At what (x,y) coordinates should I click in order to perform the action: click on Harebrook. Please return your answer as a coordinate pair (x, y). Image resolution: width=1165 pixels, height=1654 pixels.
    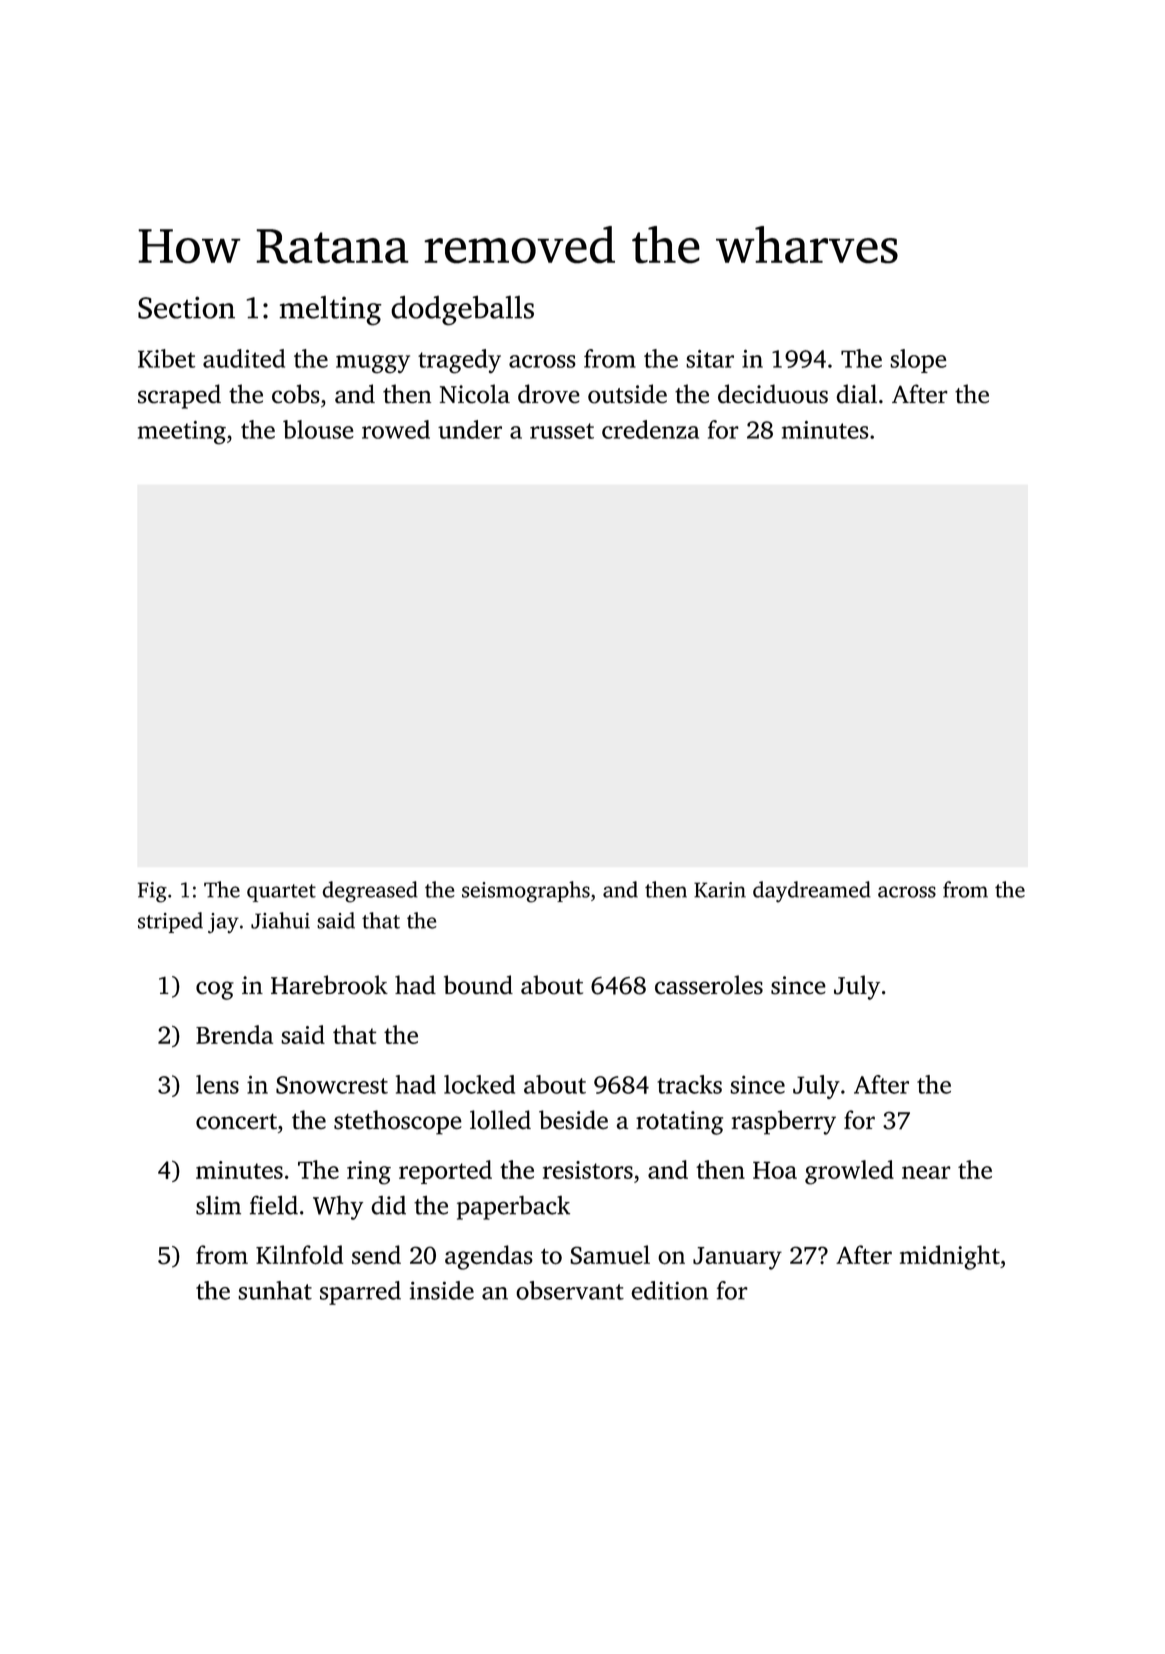
    Looking at the image, I should click on (329, 985).
